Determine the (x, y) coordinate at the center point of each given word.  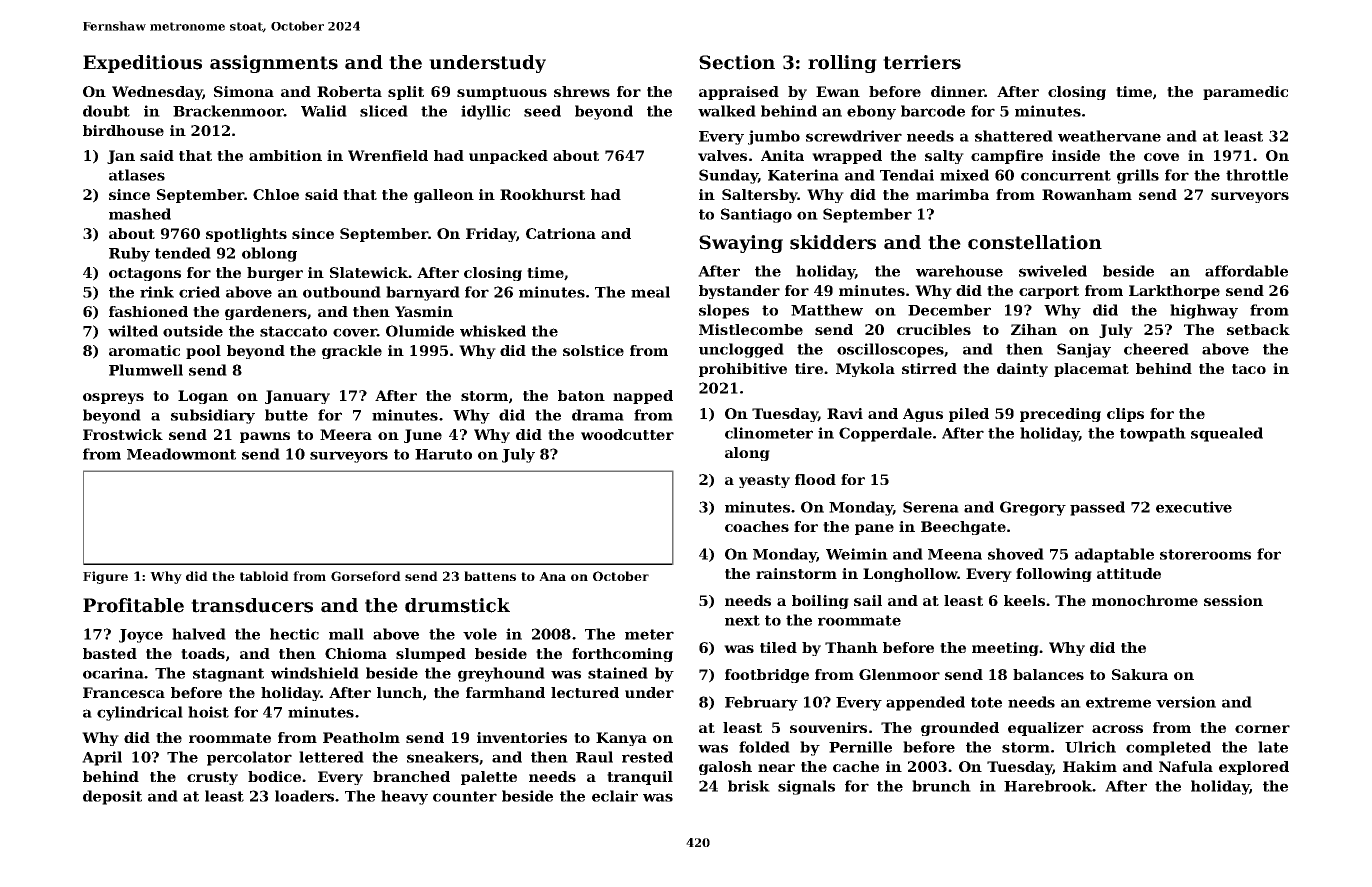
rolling (842, 64)
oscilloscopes (890, 350)
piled (969, 415)
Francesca (124, 692)
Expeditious (142, 64)
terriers (922, 62)
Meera (346, 434)
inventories (522, 737)
